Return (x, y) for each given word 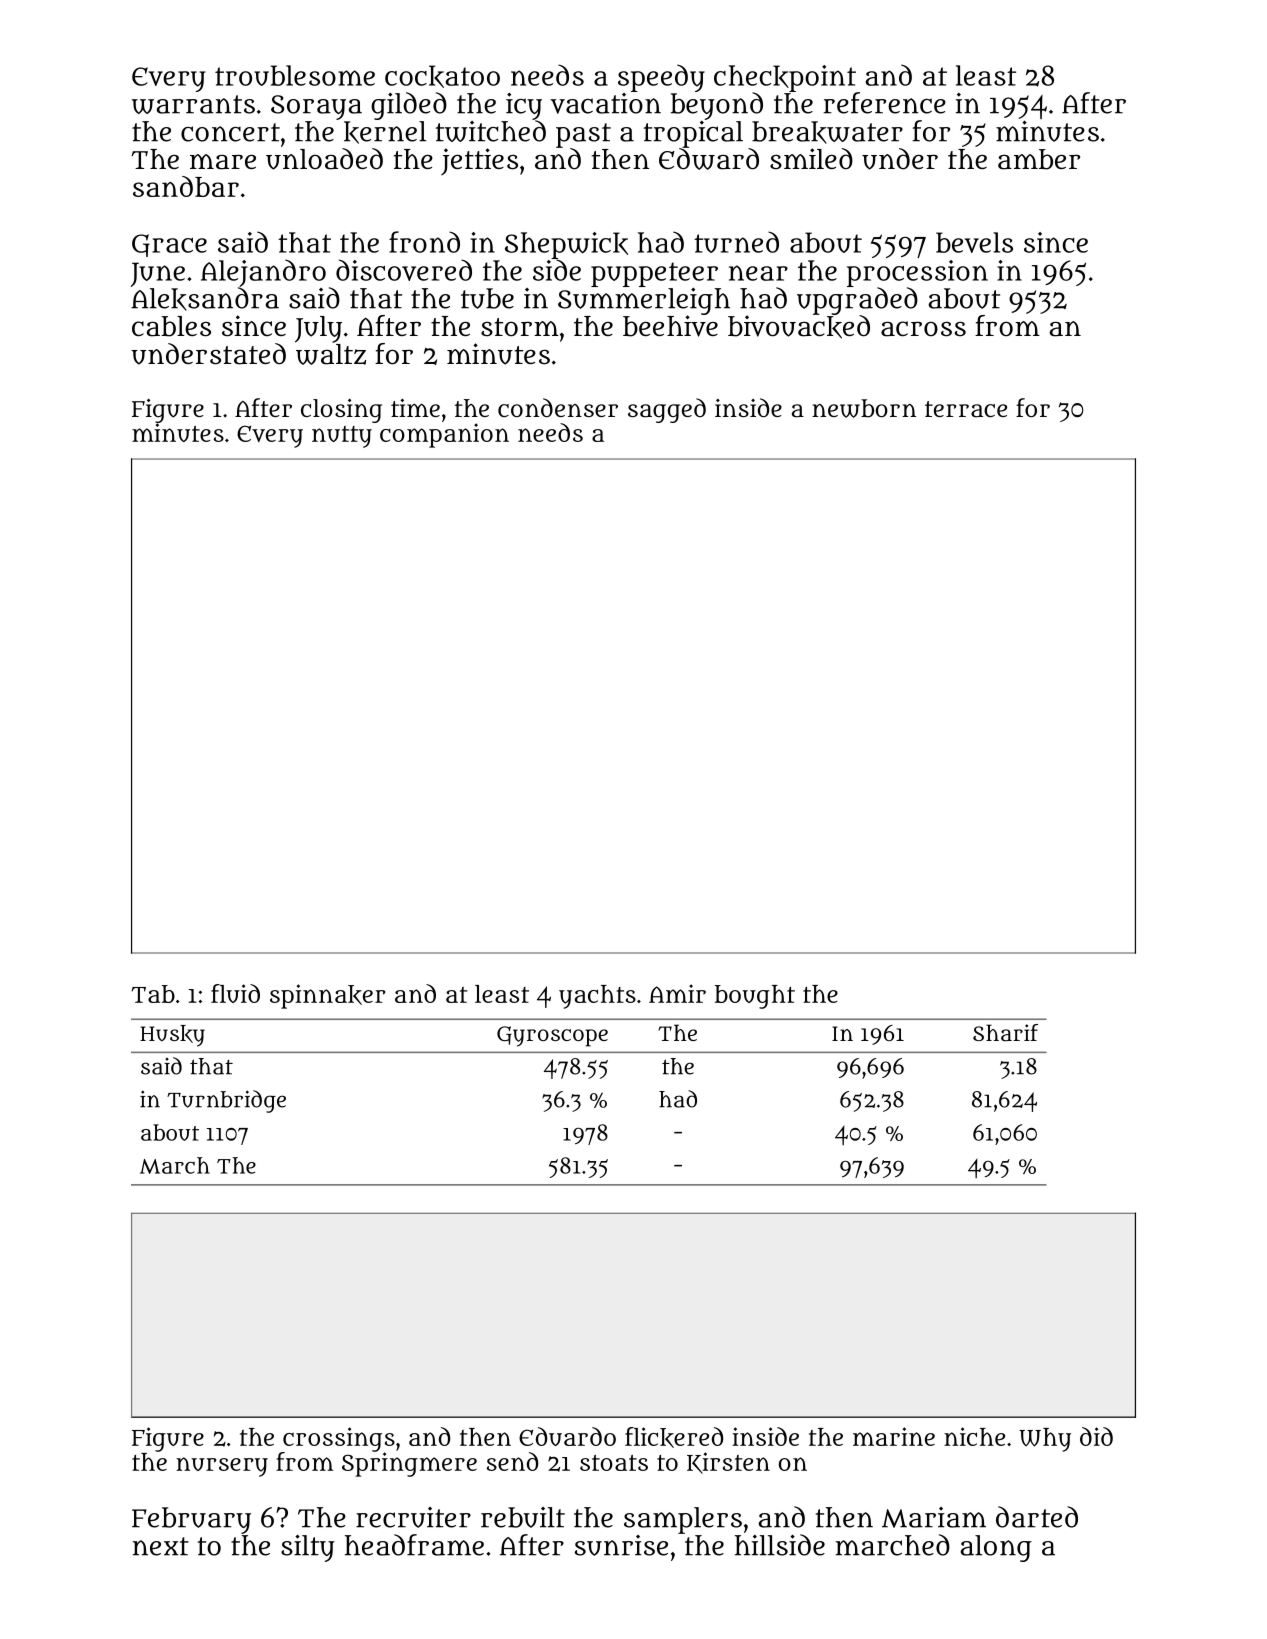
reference (884, 103)
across (923, 329)
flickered (674, 1437)
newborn (864, 408)
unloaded (324, 159)
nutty (342, 437)
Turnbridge (226, 1101)
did (1096, 1436)
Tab (153, 994)
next (161, 1546)
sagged (667, 410)
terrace (966, 409)
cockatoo (442, 76)
